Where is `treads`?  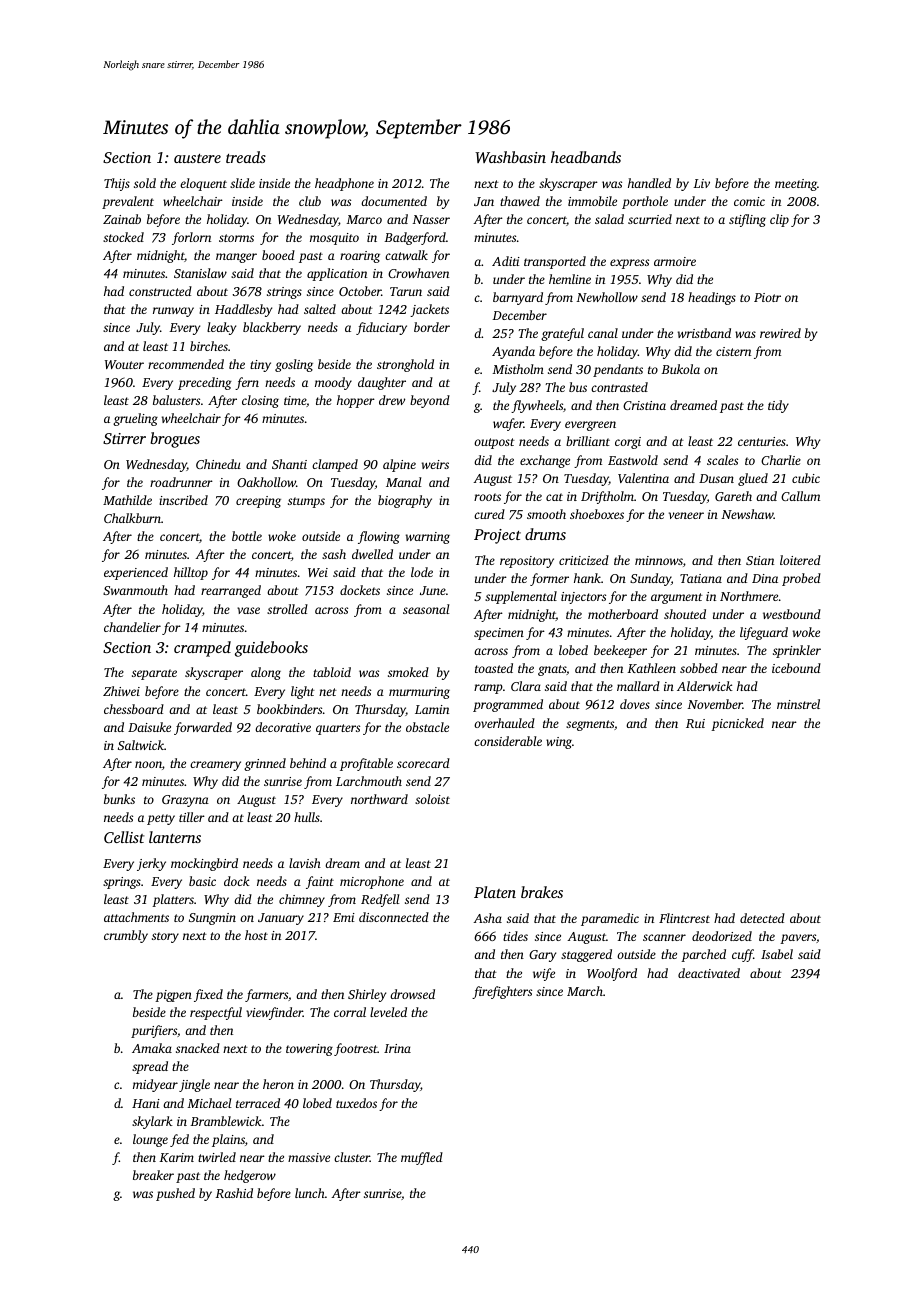 treads is located at coordinates (246, 157).
